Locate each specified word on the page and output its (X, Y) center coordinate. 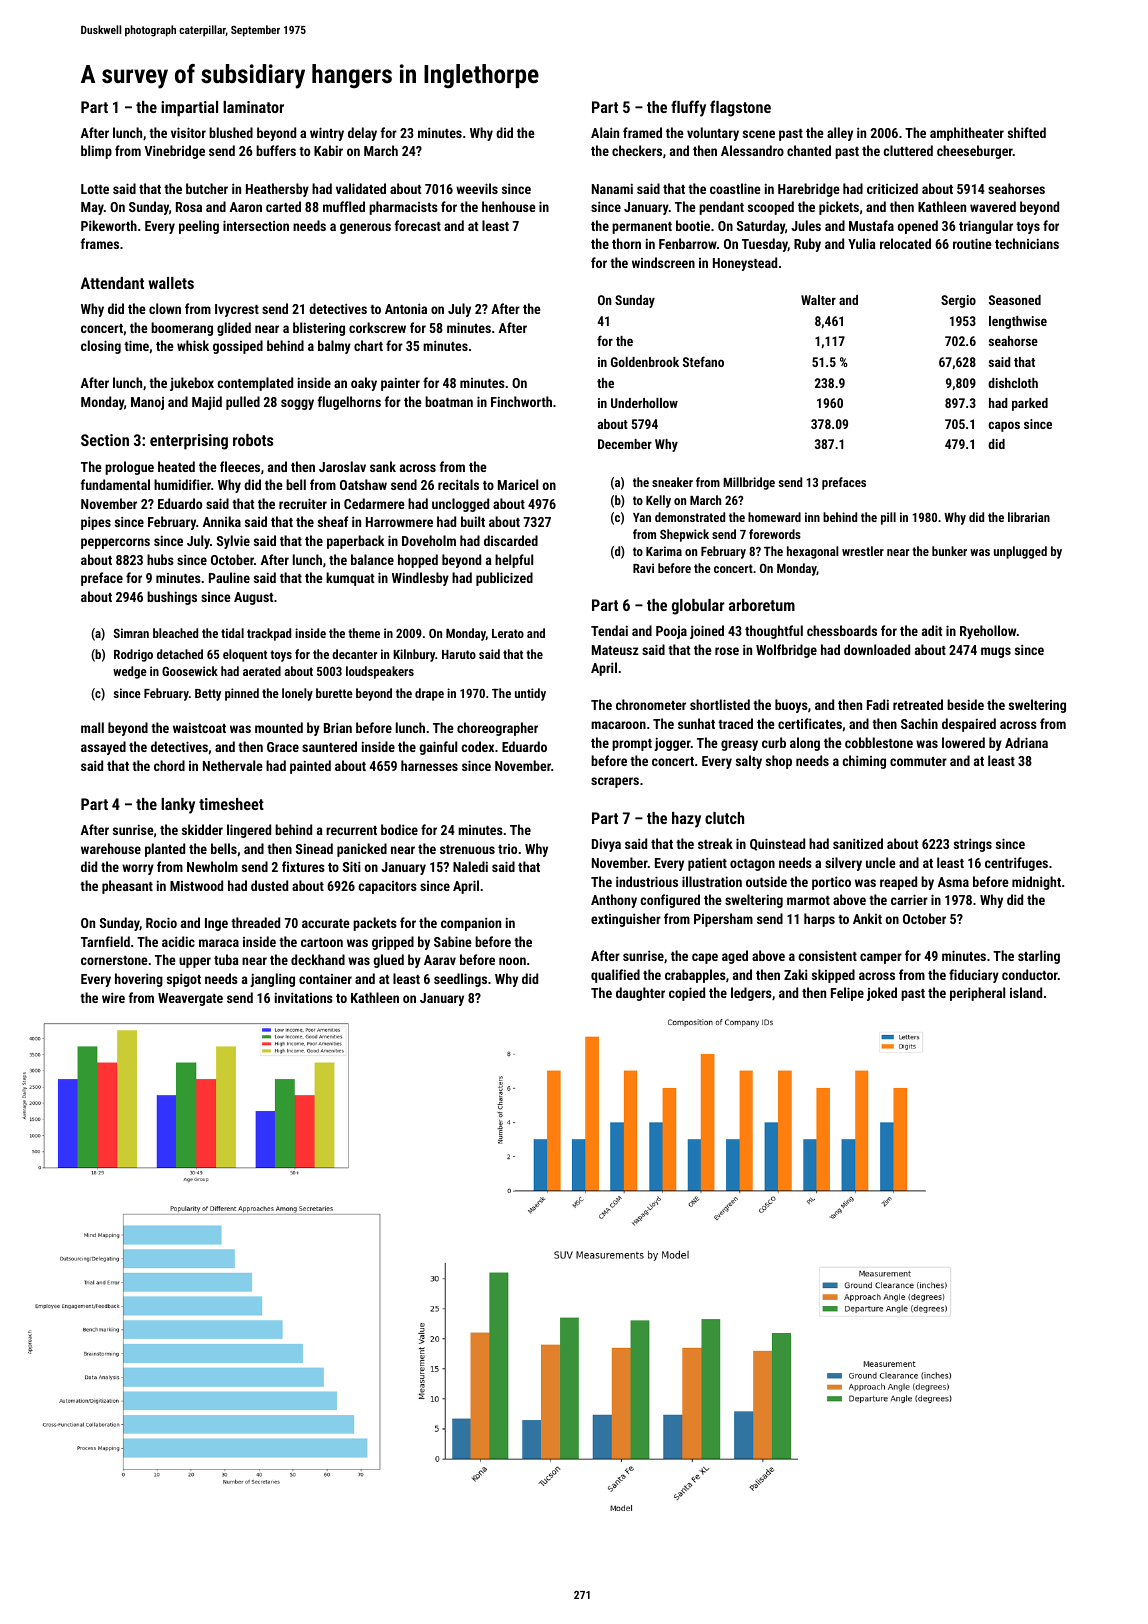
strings (973, 845)
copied (687, 994)
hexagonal (813, 552)
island (1026, 992)
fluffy (688, 108)
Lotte (95, 189)
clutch (724, 818)
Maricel (518, 484)
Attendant (112, 283)
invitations (304, 997)
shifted (1027, 132)
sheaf (333, 521)
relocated (905, 243)
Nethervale (233, 765)
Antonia (406, 308)
